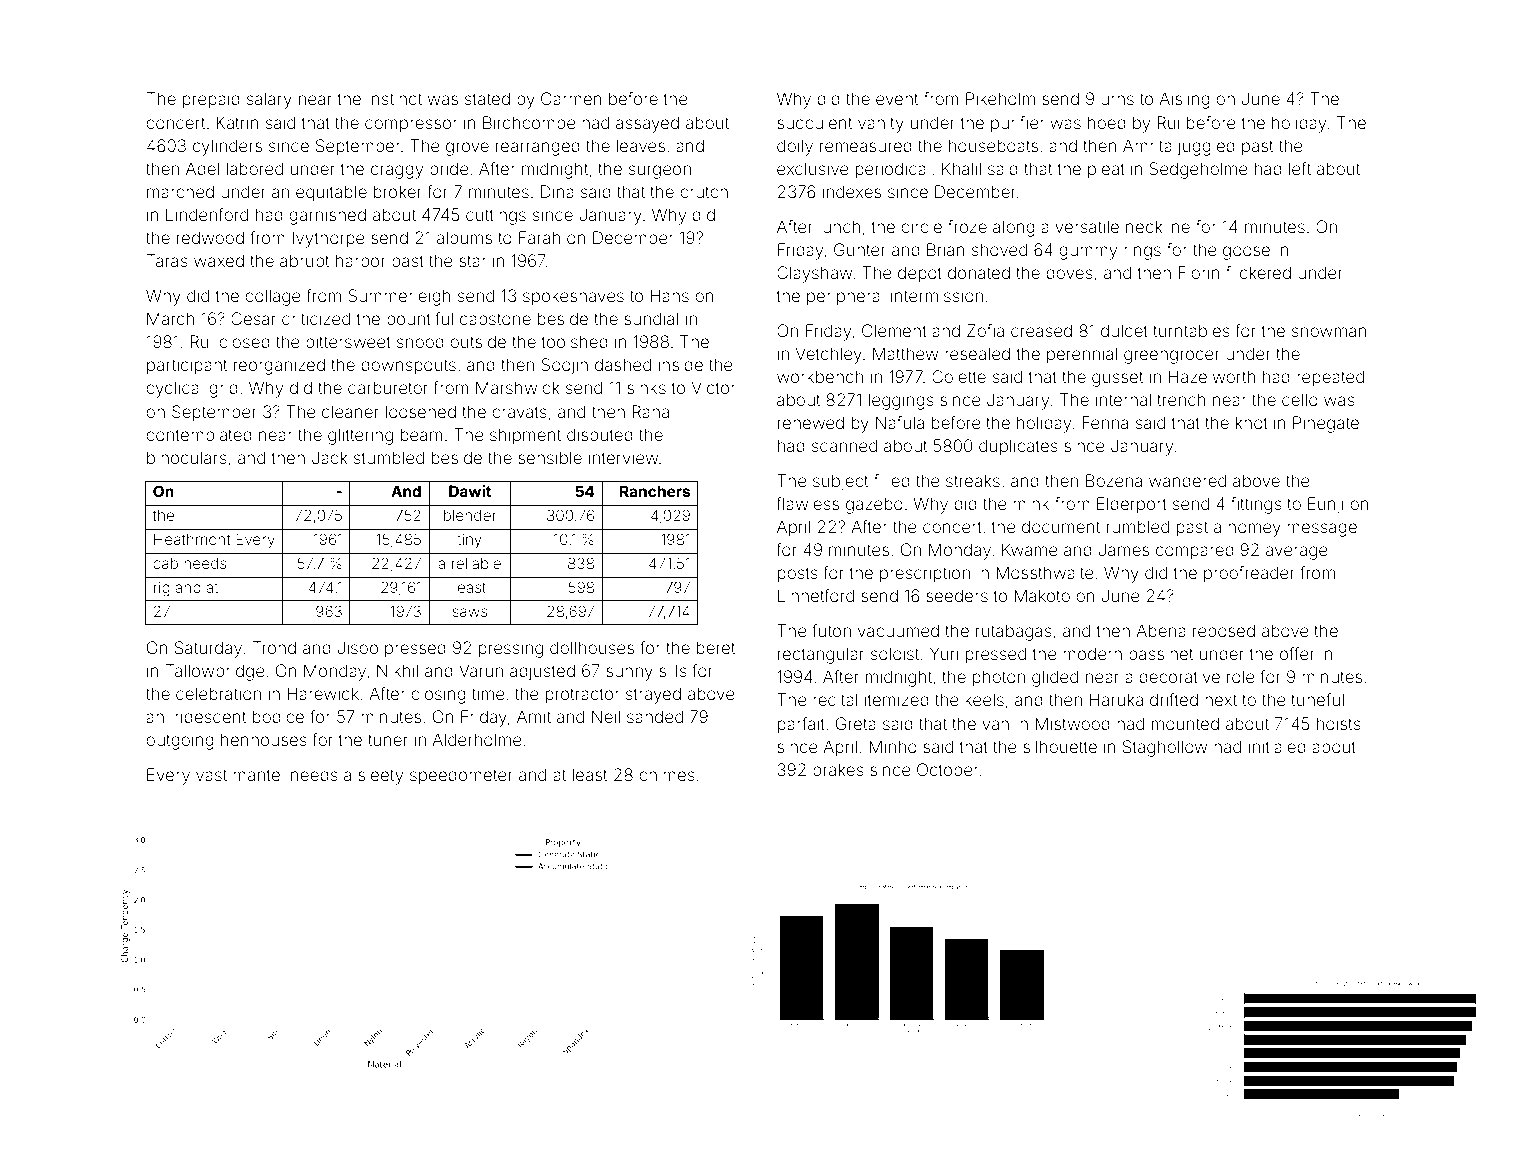 Image resolution: width=1517 pixels, height=1173 pixels. What do you see at coordinates (380, 776) in the document?
I see `sleety` at bounding box center [380, 776].
